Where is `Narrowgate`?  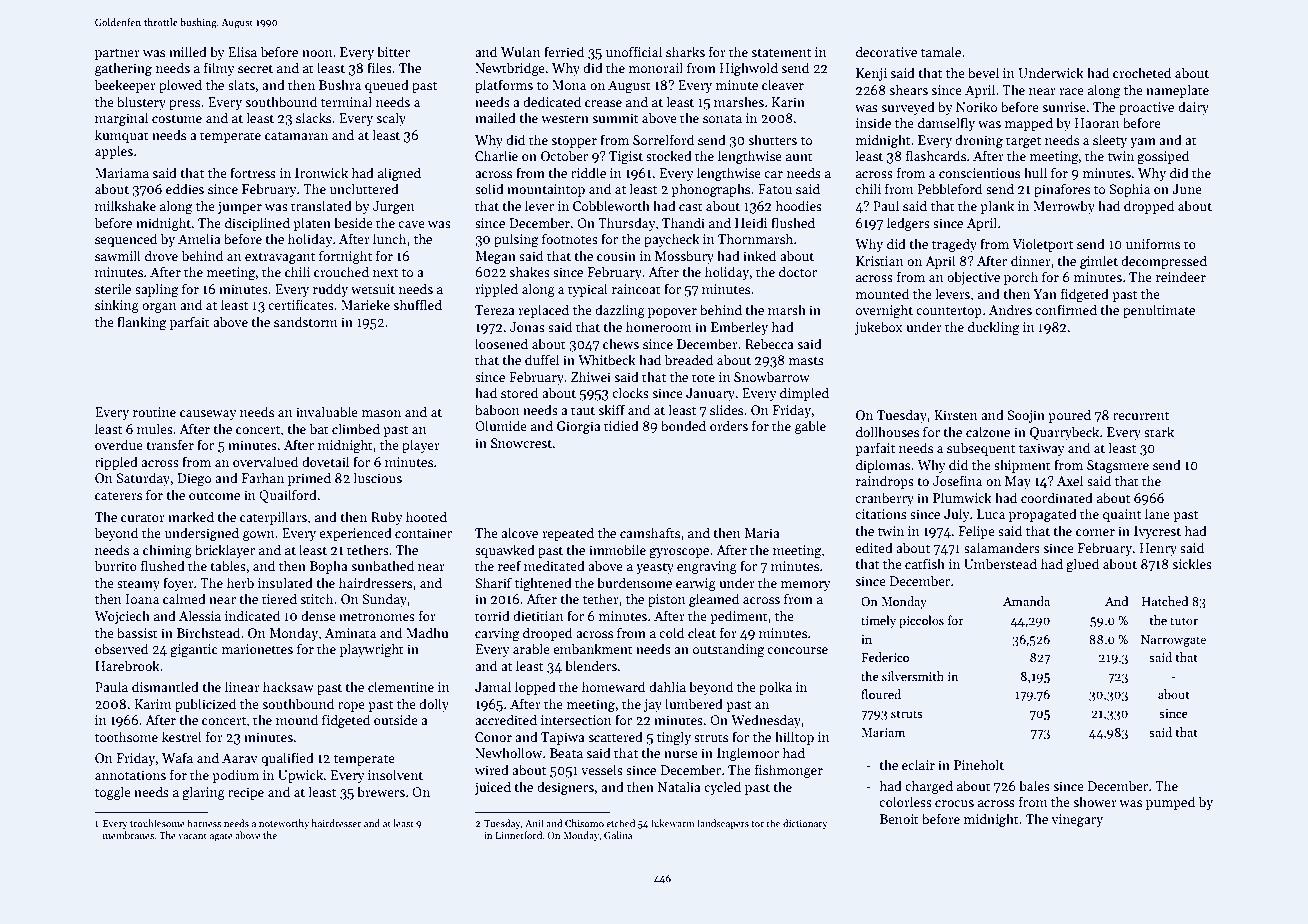
Narrowgate is located at coordinates (1173, 641).
